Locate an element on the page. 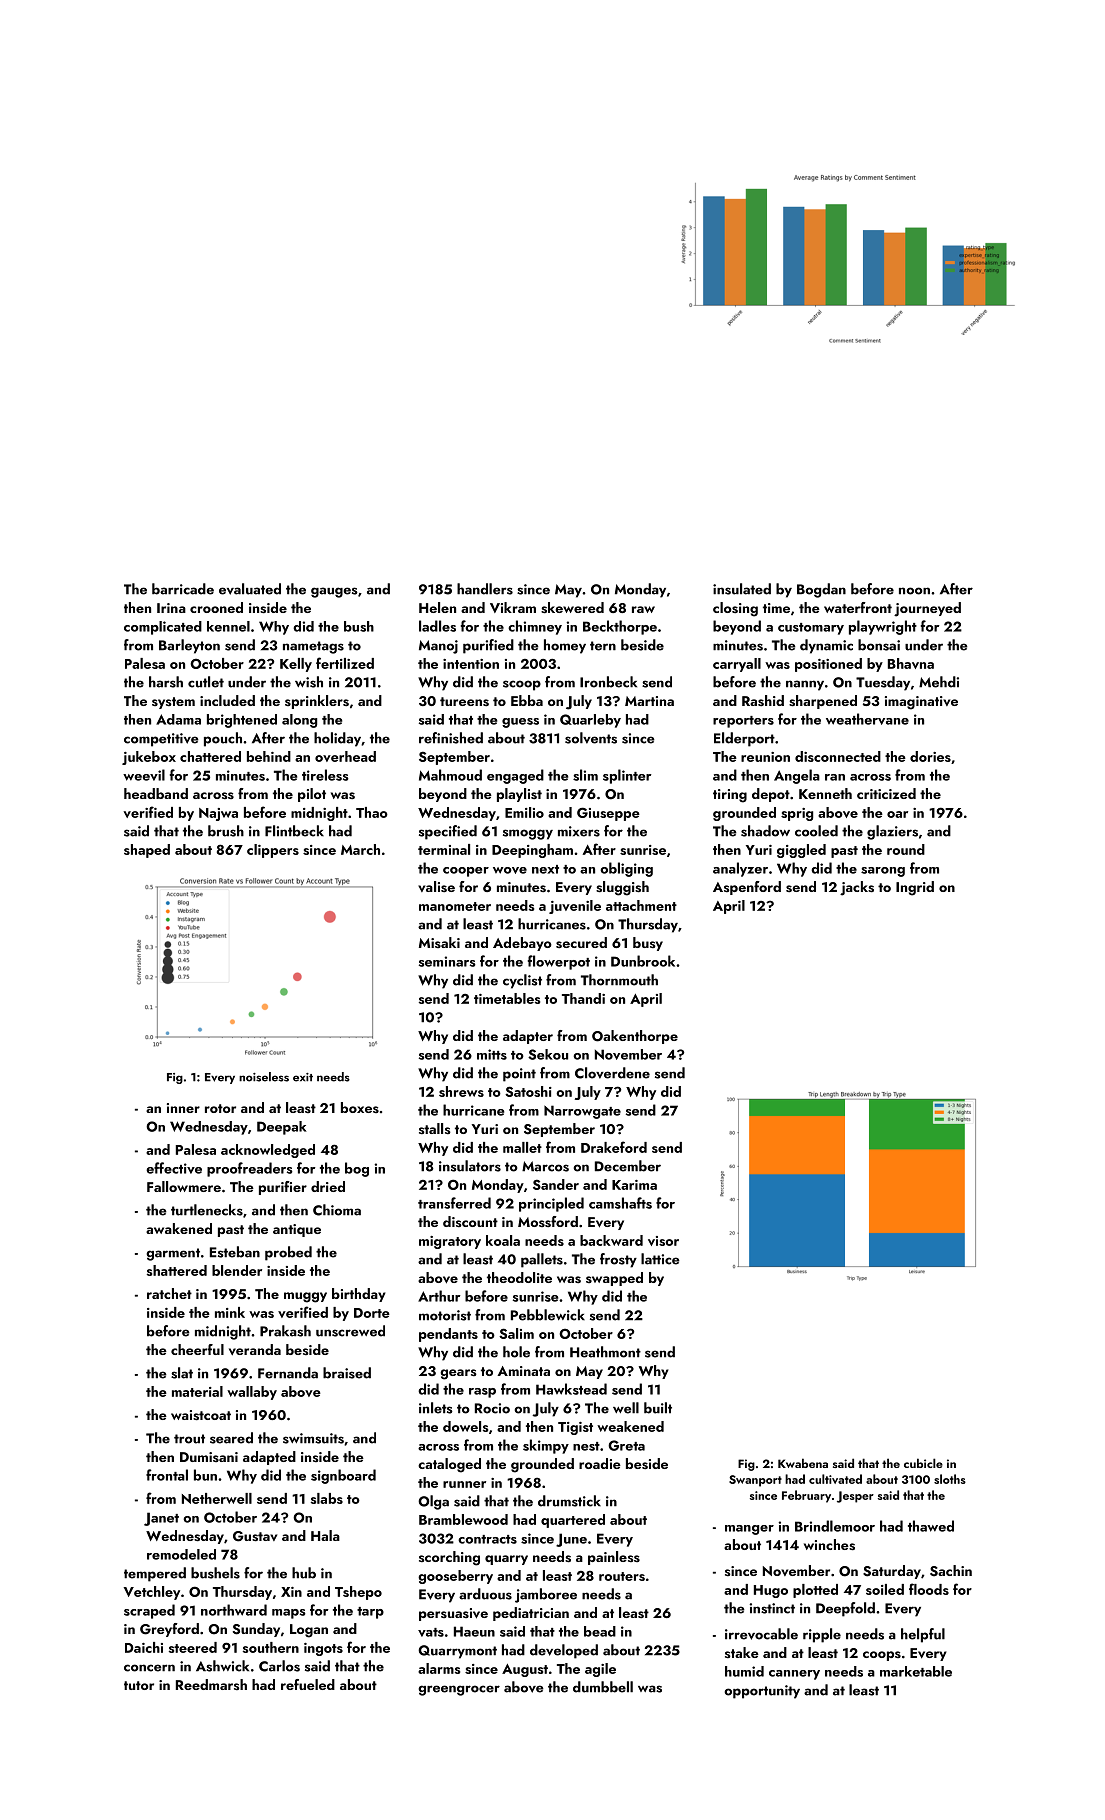 The image size is (1105, 1820). tutor is located at coordinates (139, 1685).
